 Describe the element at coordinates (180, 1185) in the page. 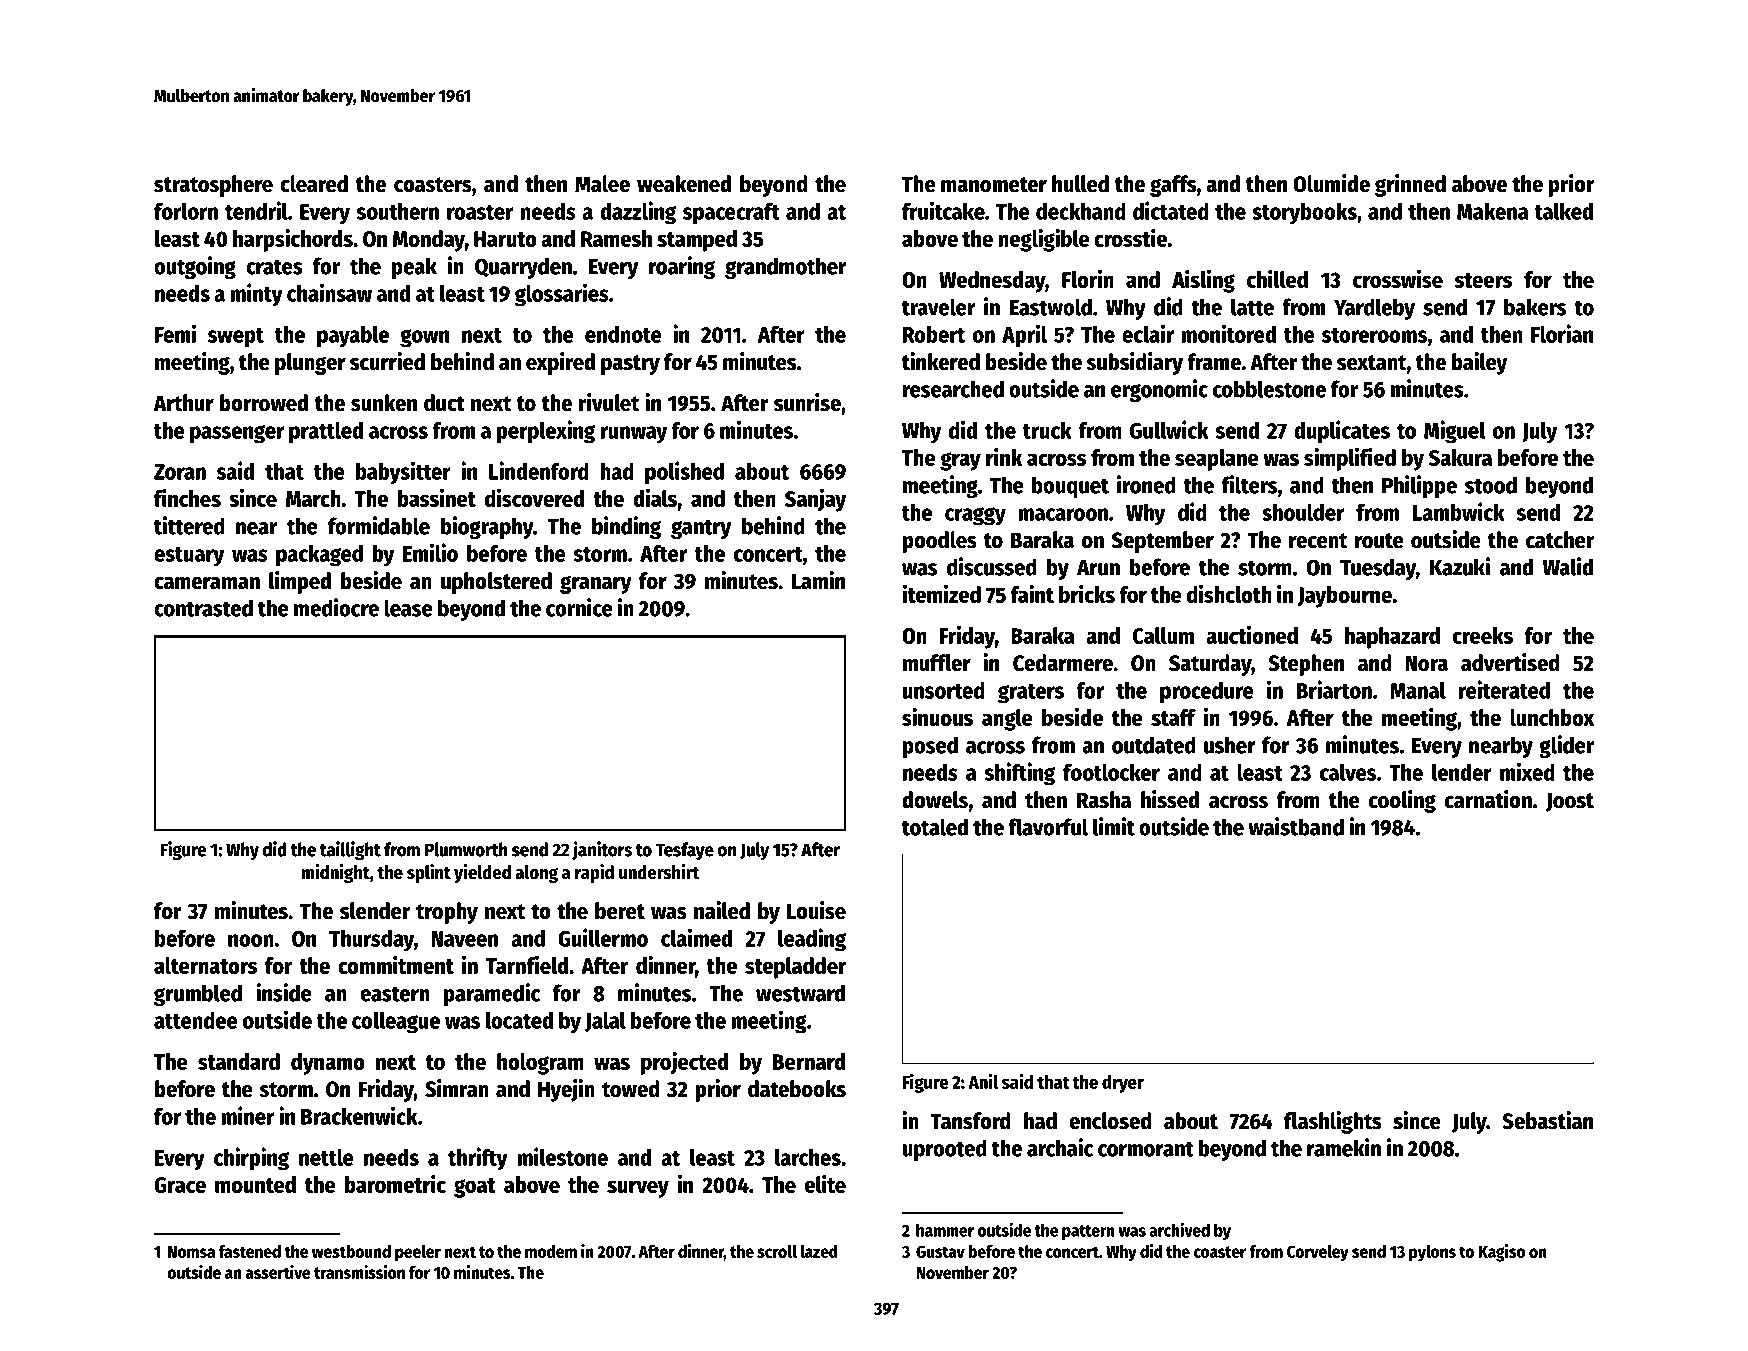

I see `Grace` at that location.
